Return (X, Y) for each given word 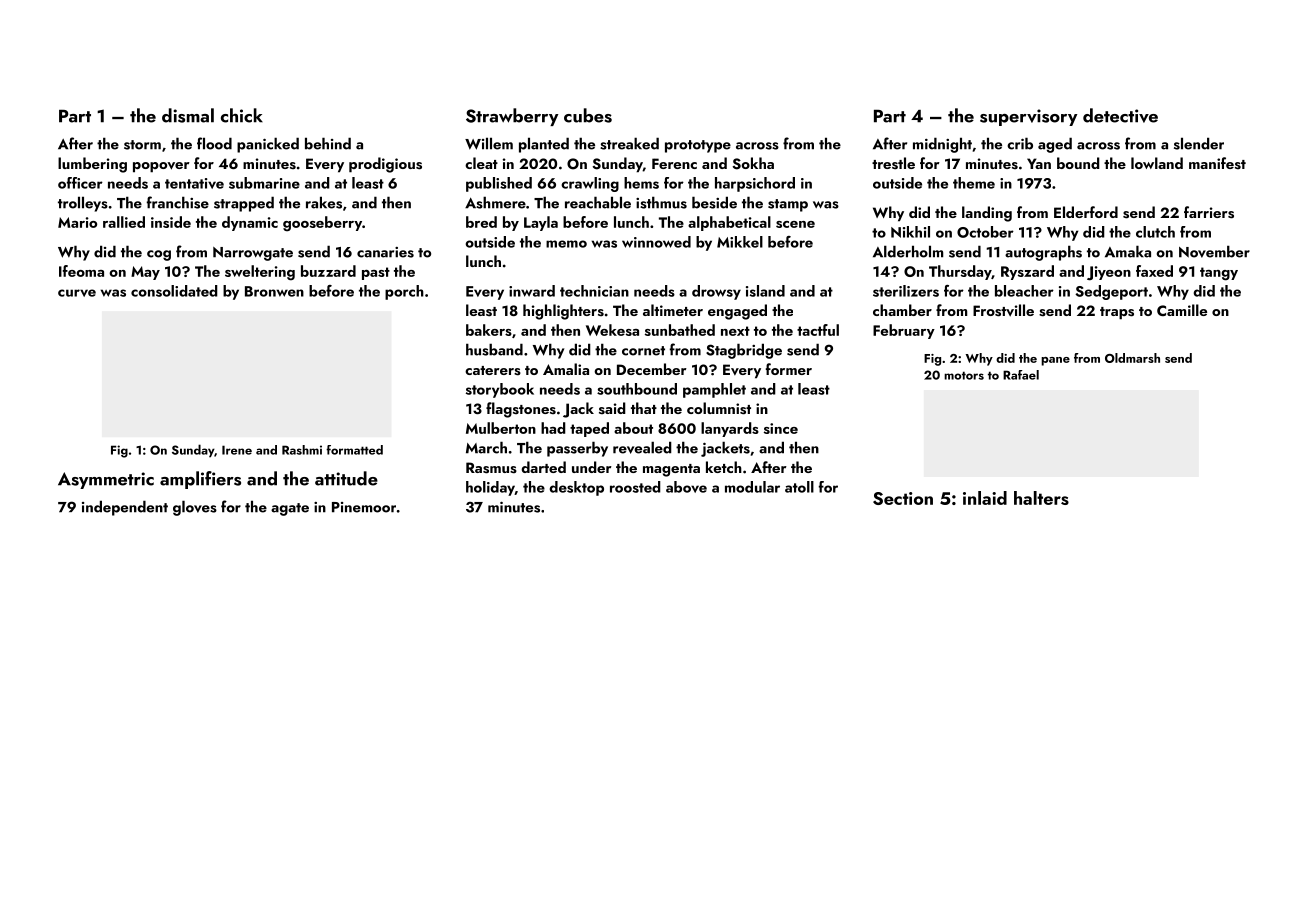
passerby (577, 449)
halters (1041, 498)
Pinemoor (364, 507)
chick (242, 115)
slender (1199, 143)
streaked (629, 143)
